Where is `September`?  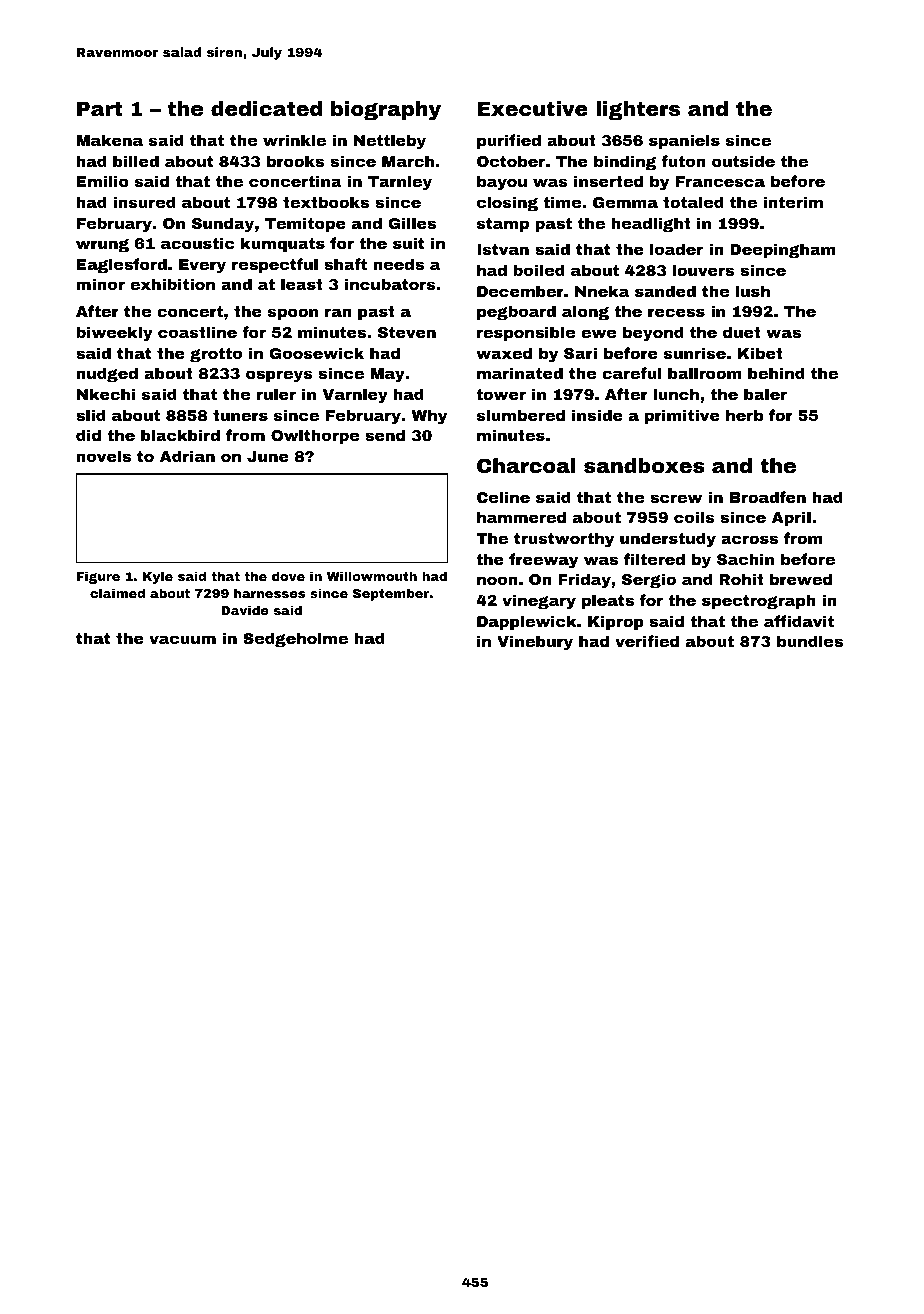
September is located at coordinates (391, 594).
